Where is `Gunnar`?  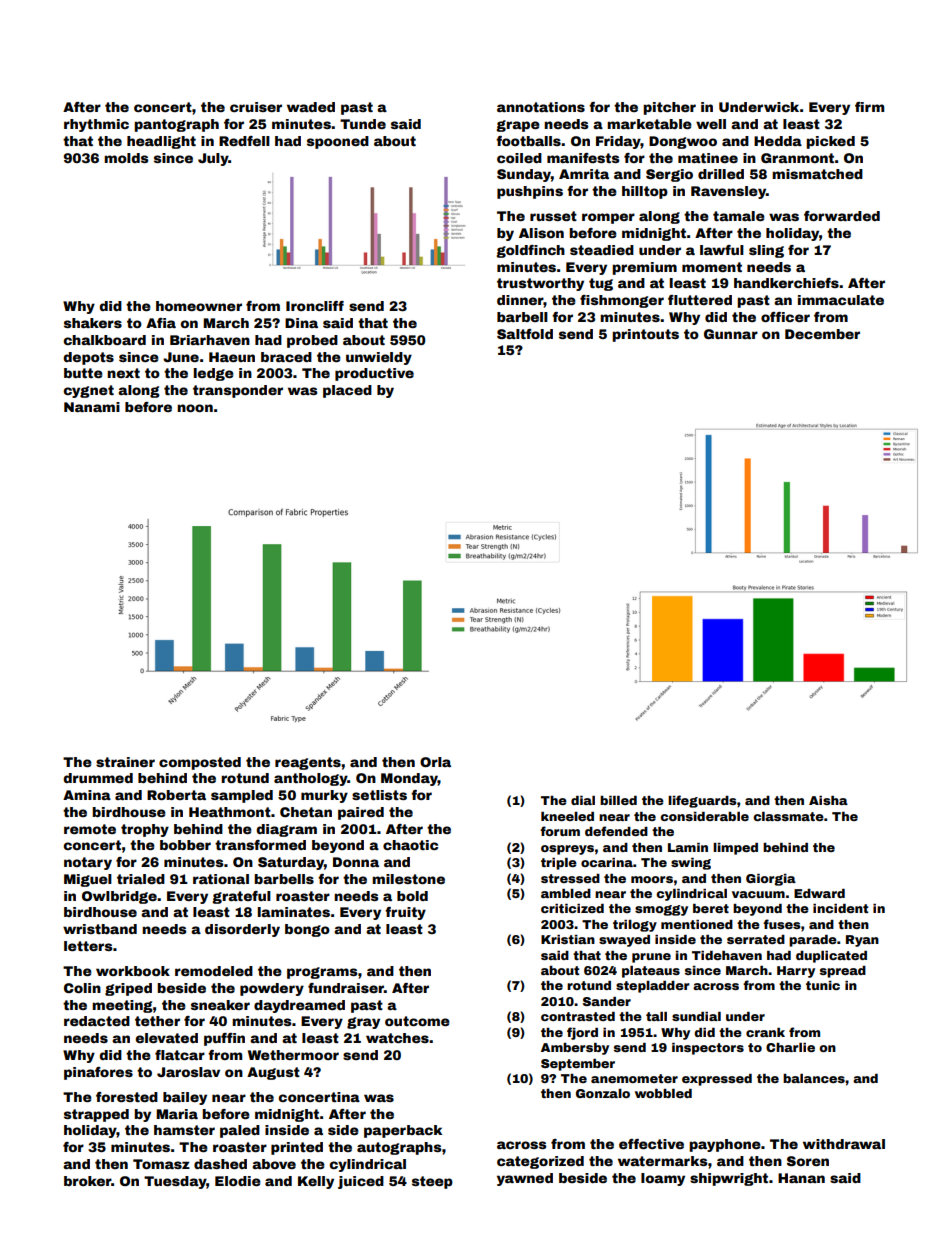
Gunnar is located at coordinates (731, 334).
